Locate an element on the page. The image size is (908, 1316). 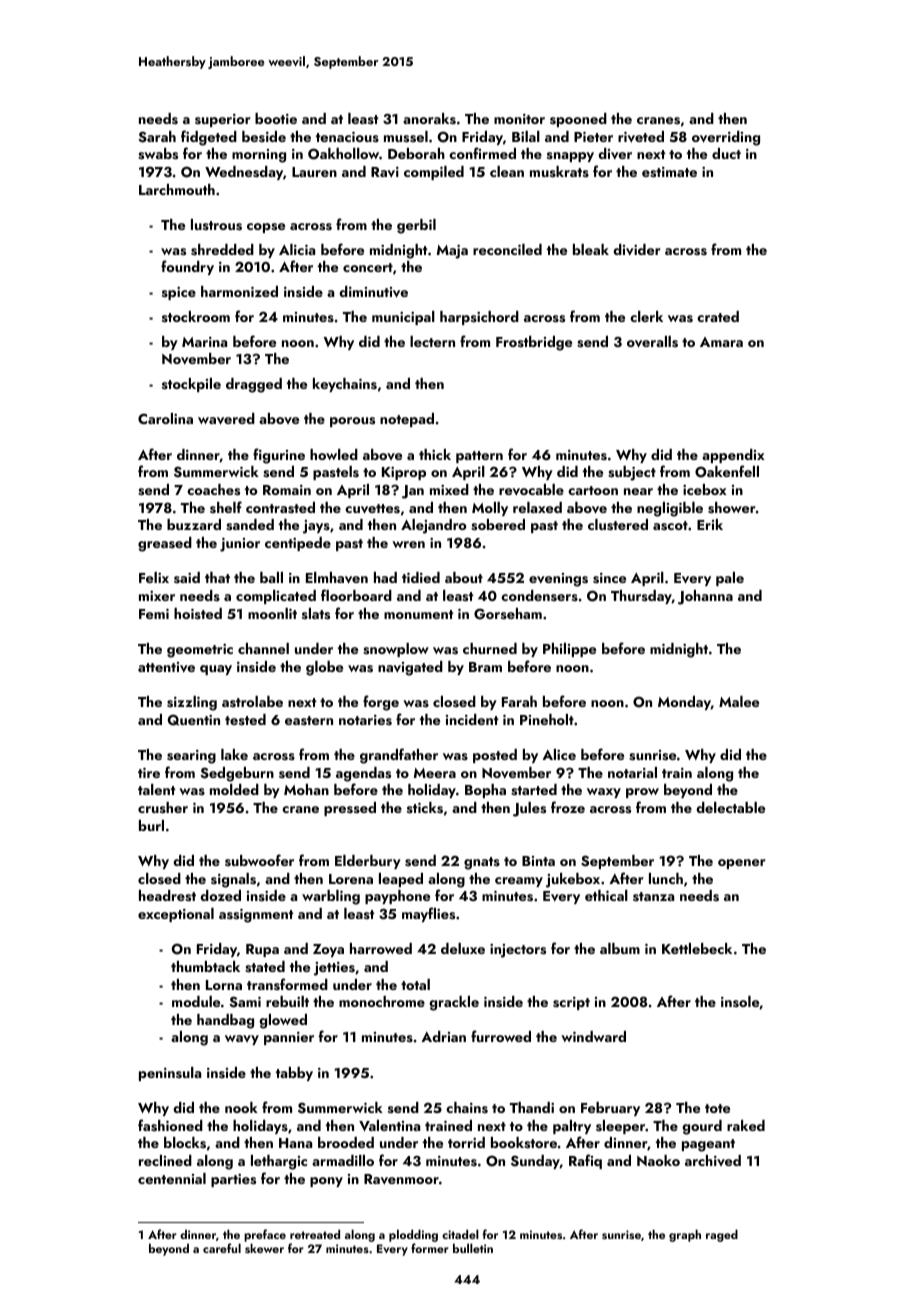
graph is located at coordinates (685, 1235).
